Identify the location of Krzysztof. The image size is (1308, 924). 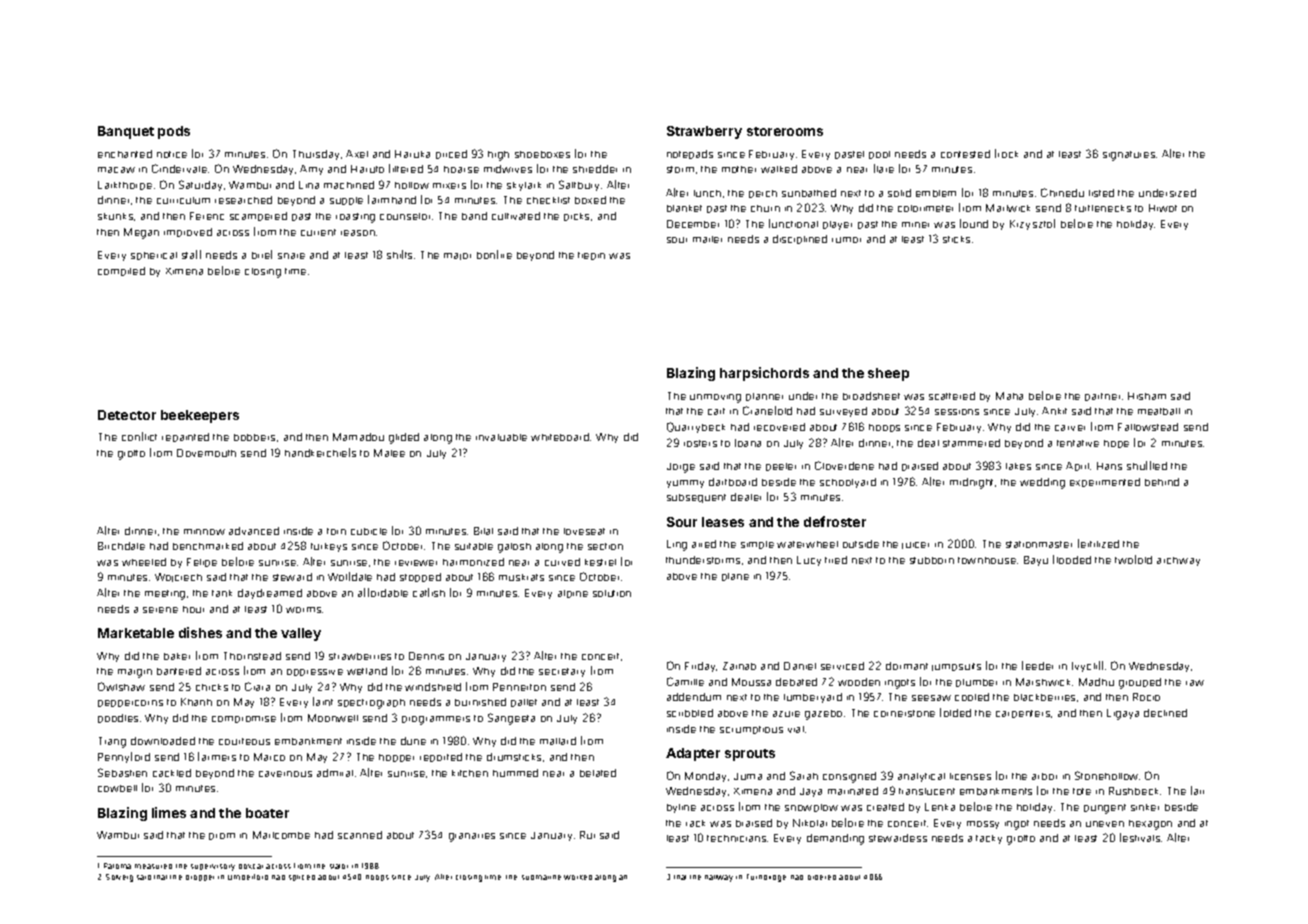
(1032, 224).
